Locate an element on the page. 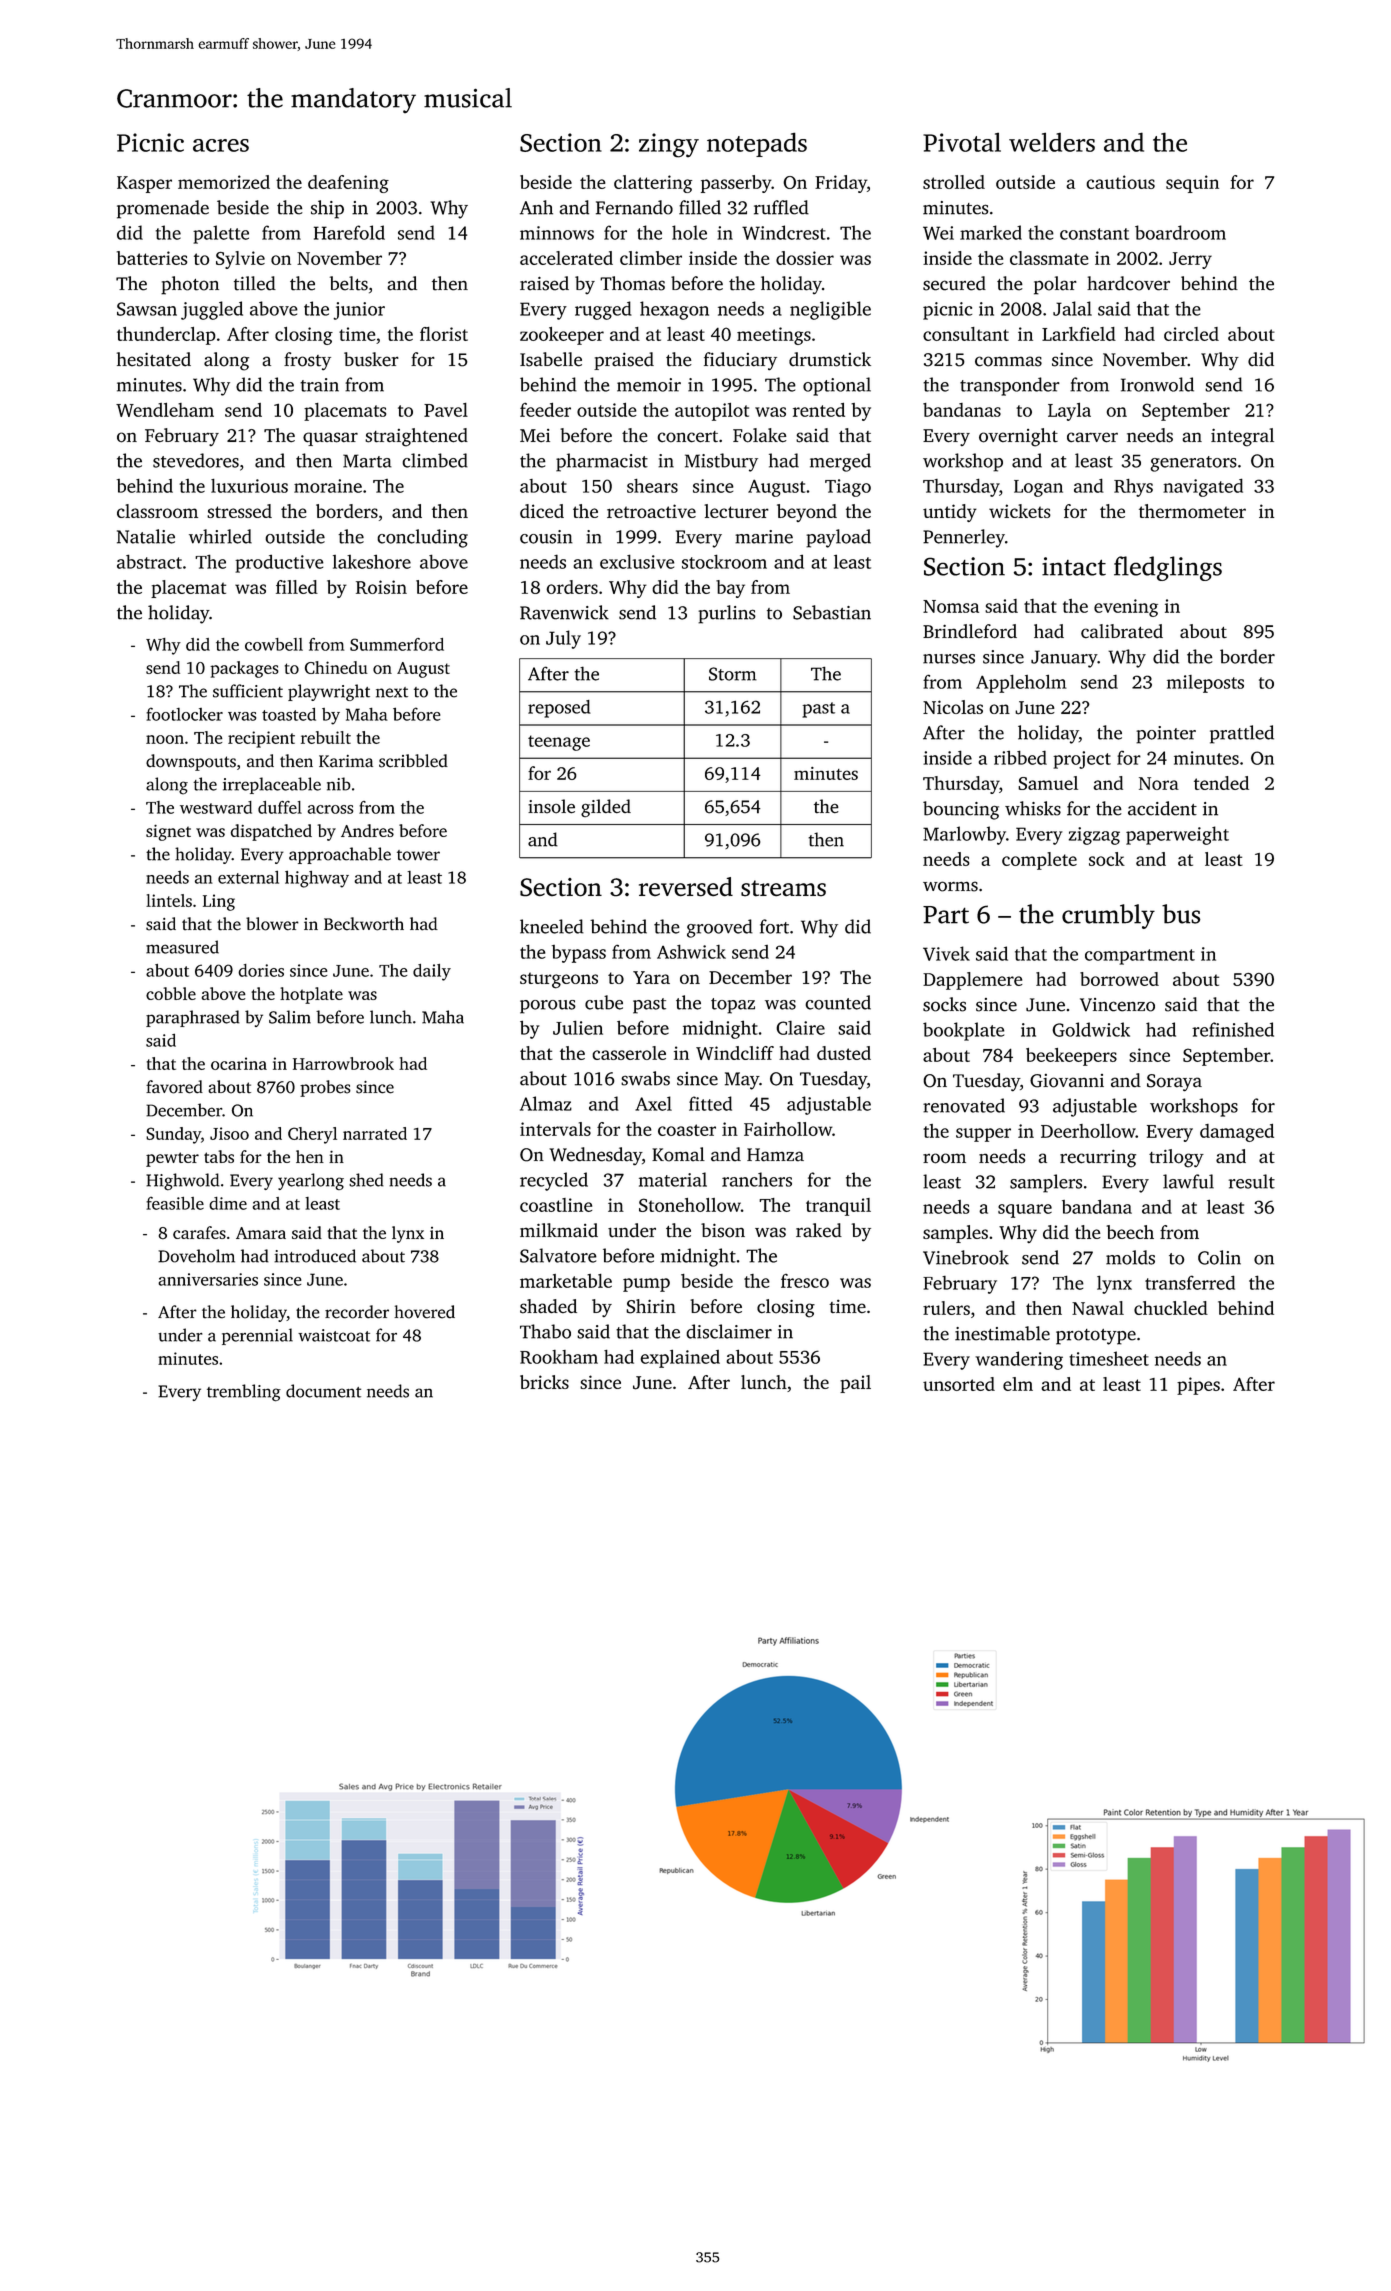 This document has width=1391, height=2291. gilded is located at coordinates (606, 808).
